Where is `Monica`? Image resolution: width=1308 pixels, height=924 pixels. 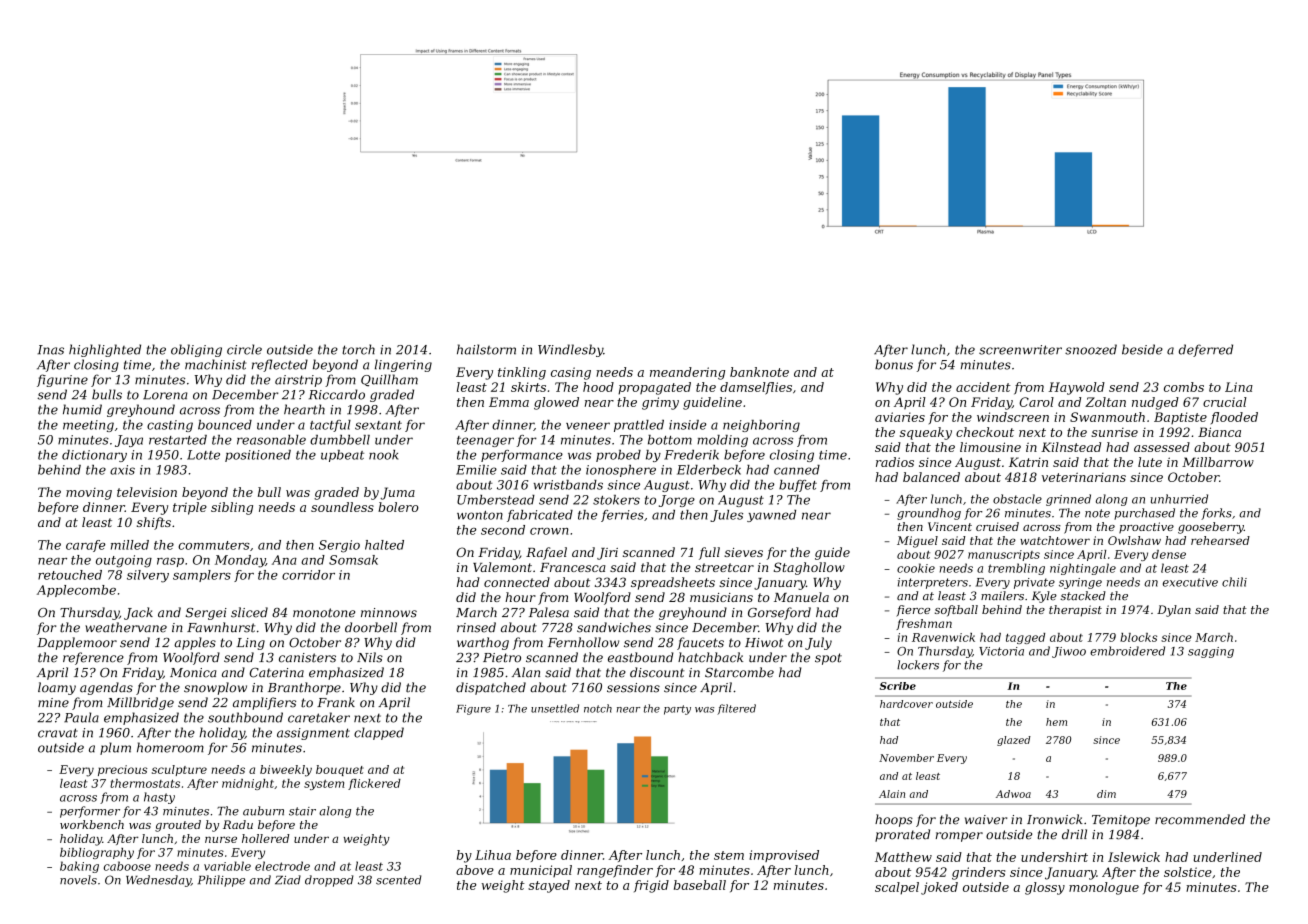 Monica is located at coordinates (193, 673).
